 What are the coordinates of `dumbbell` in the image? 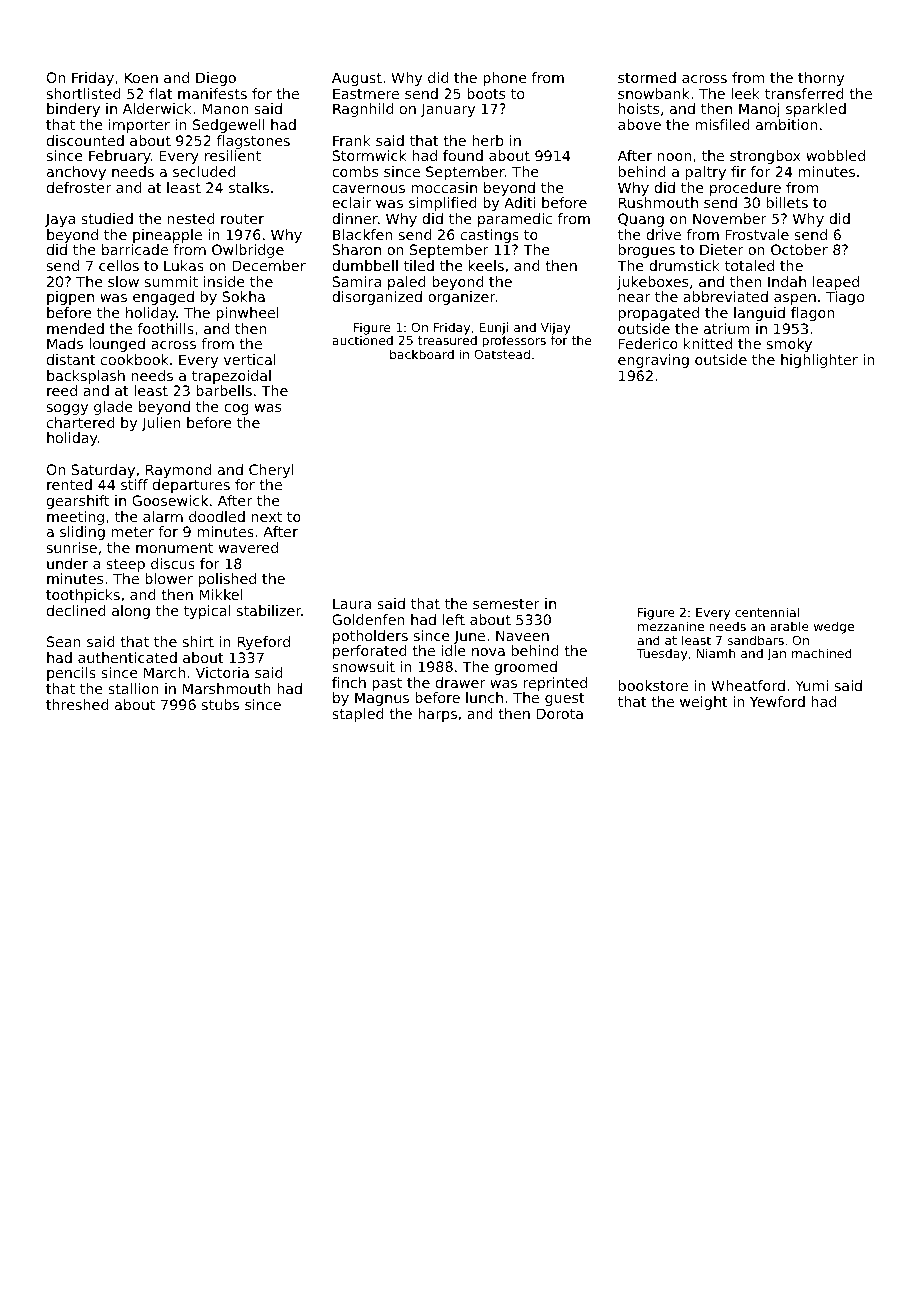 It's located at (365, 265).
